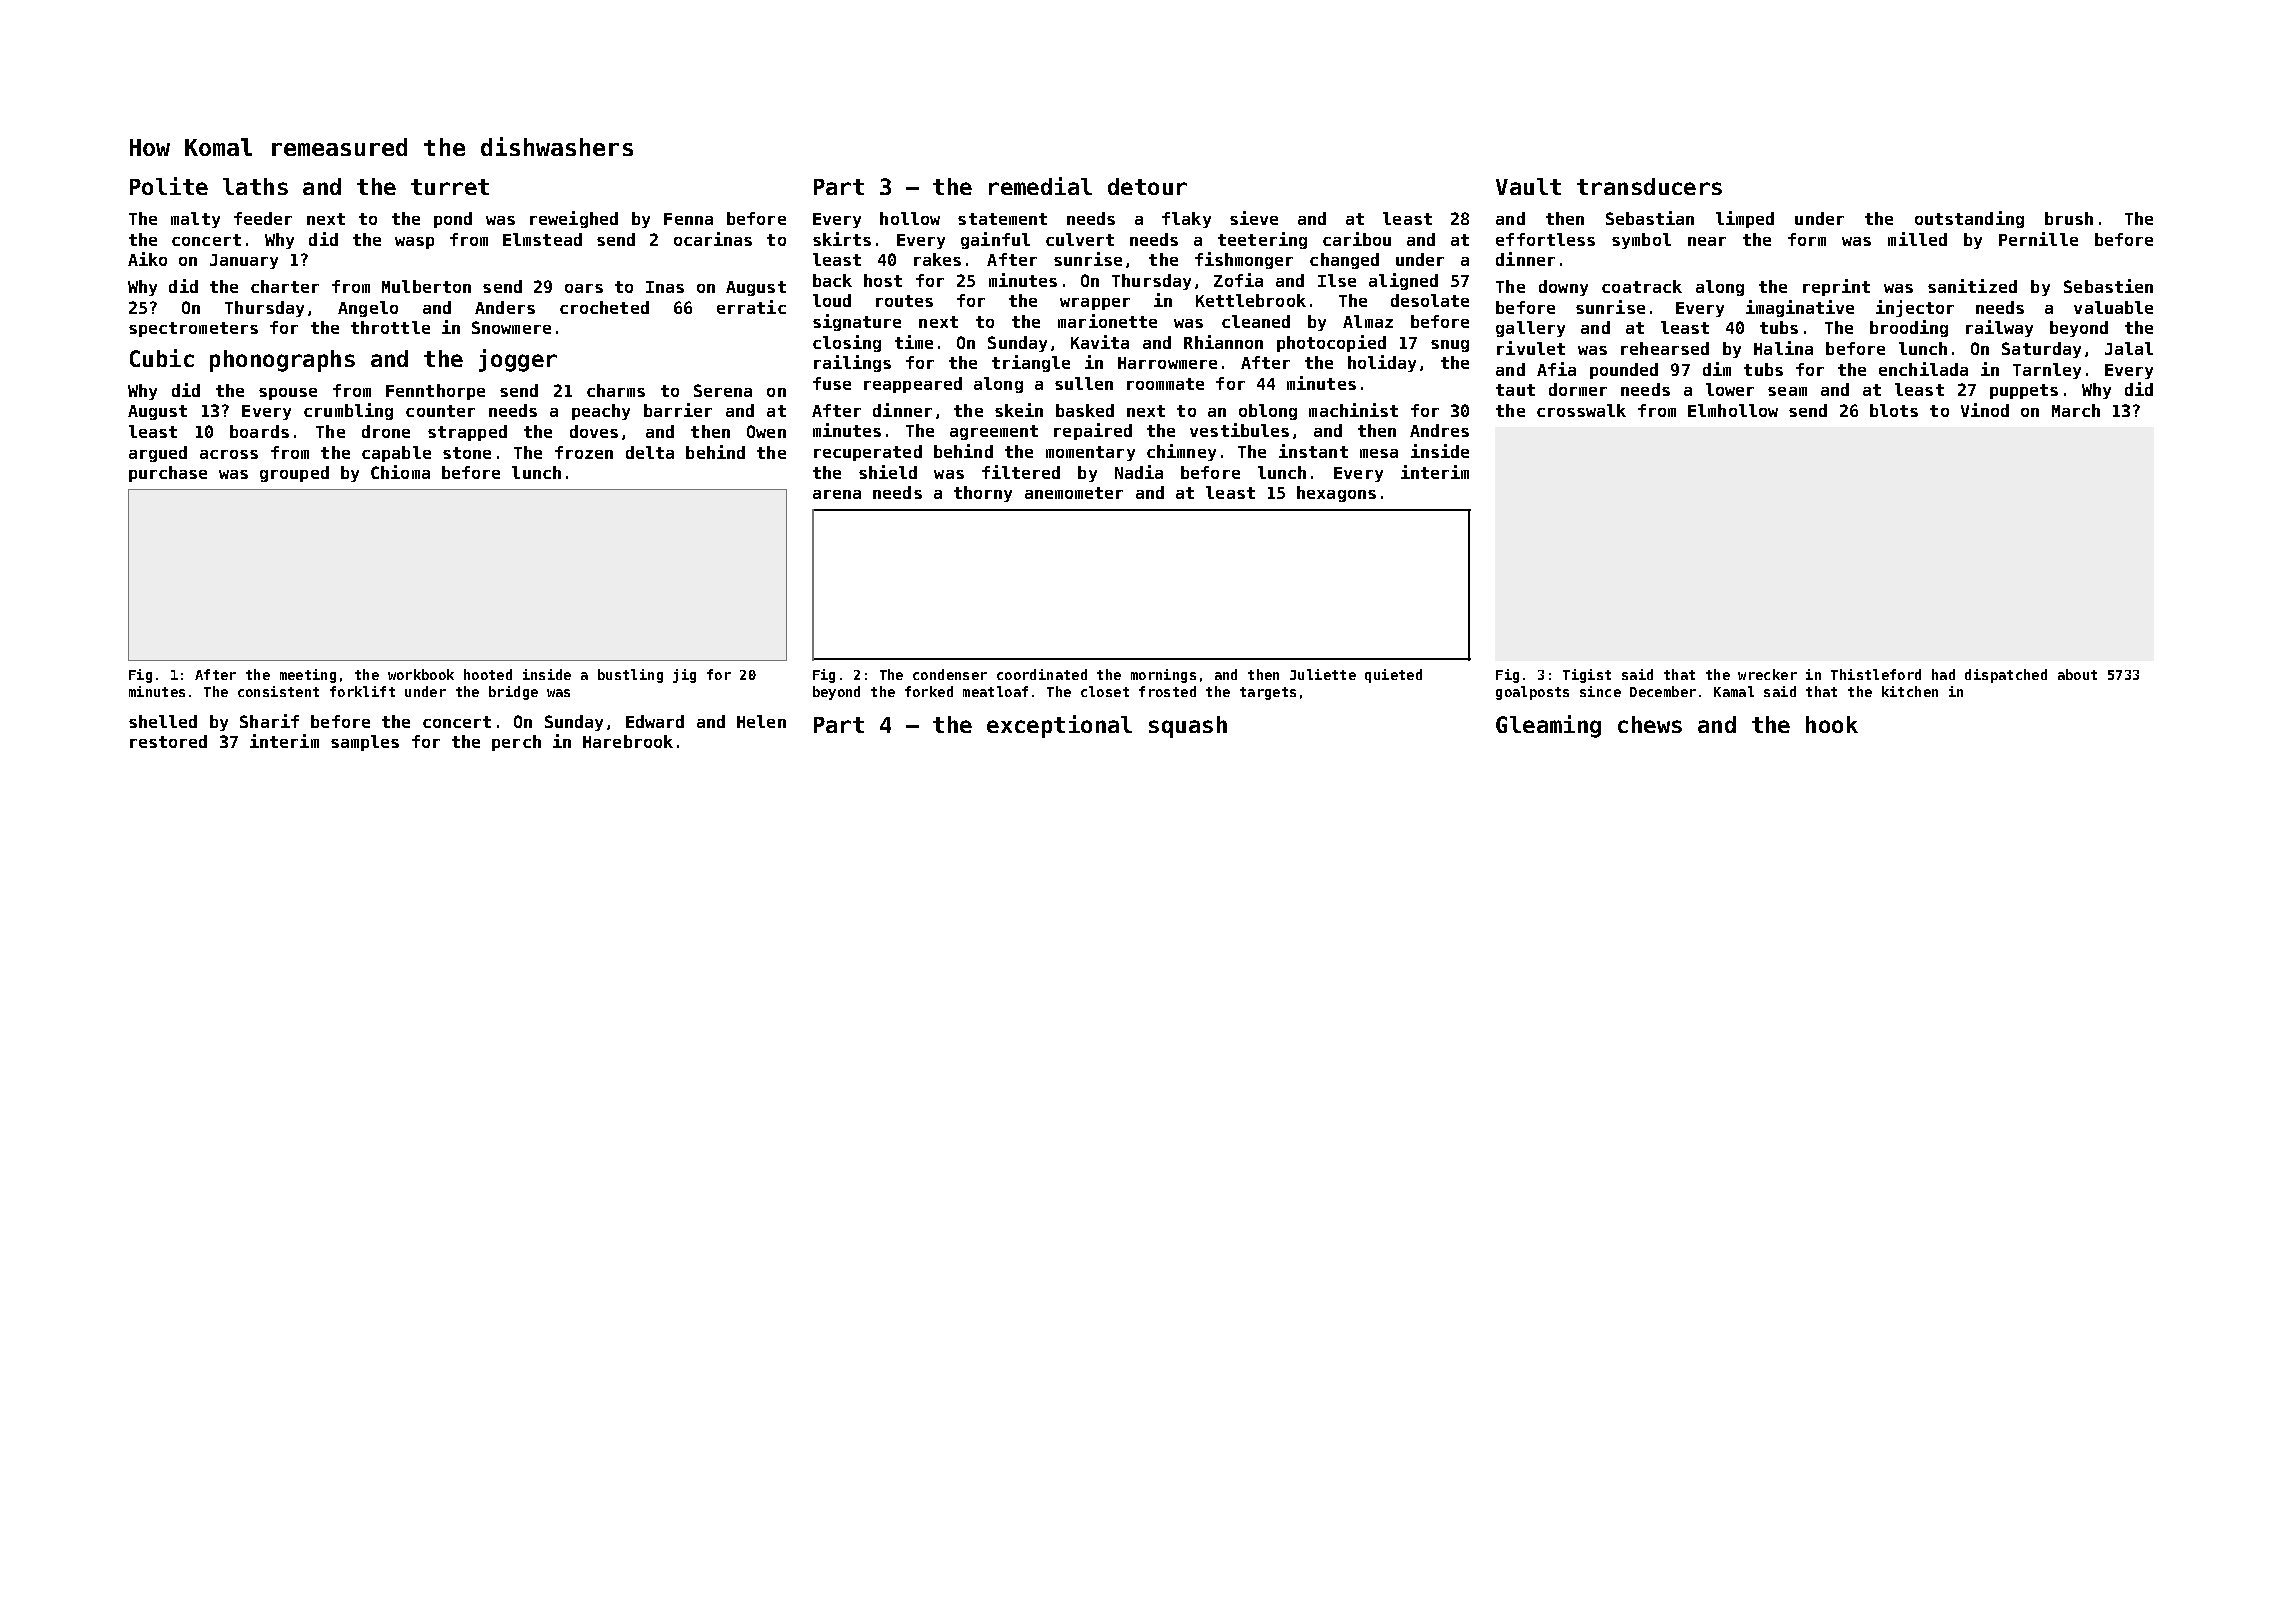  I want to click on transducers, so click(1649, 186).
